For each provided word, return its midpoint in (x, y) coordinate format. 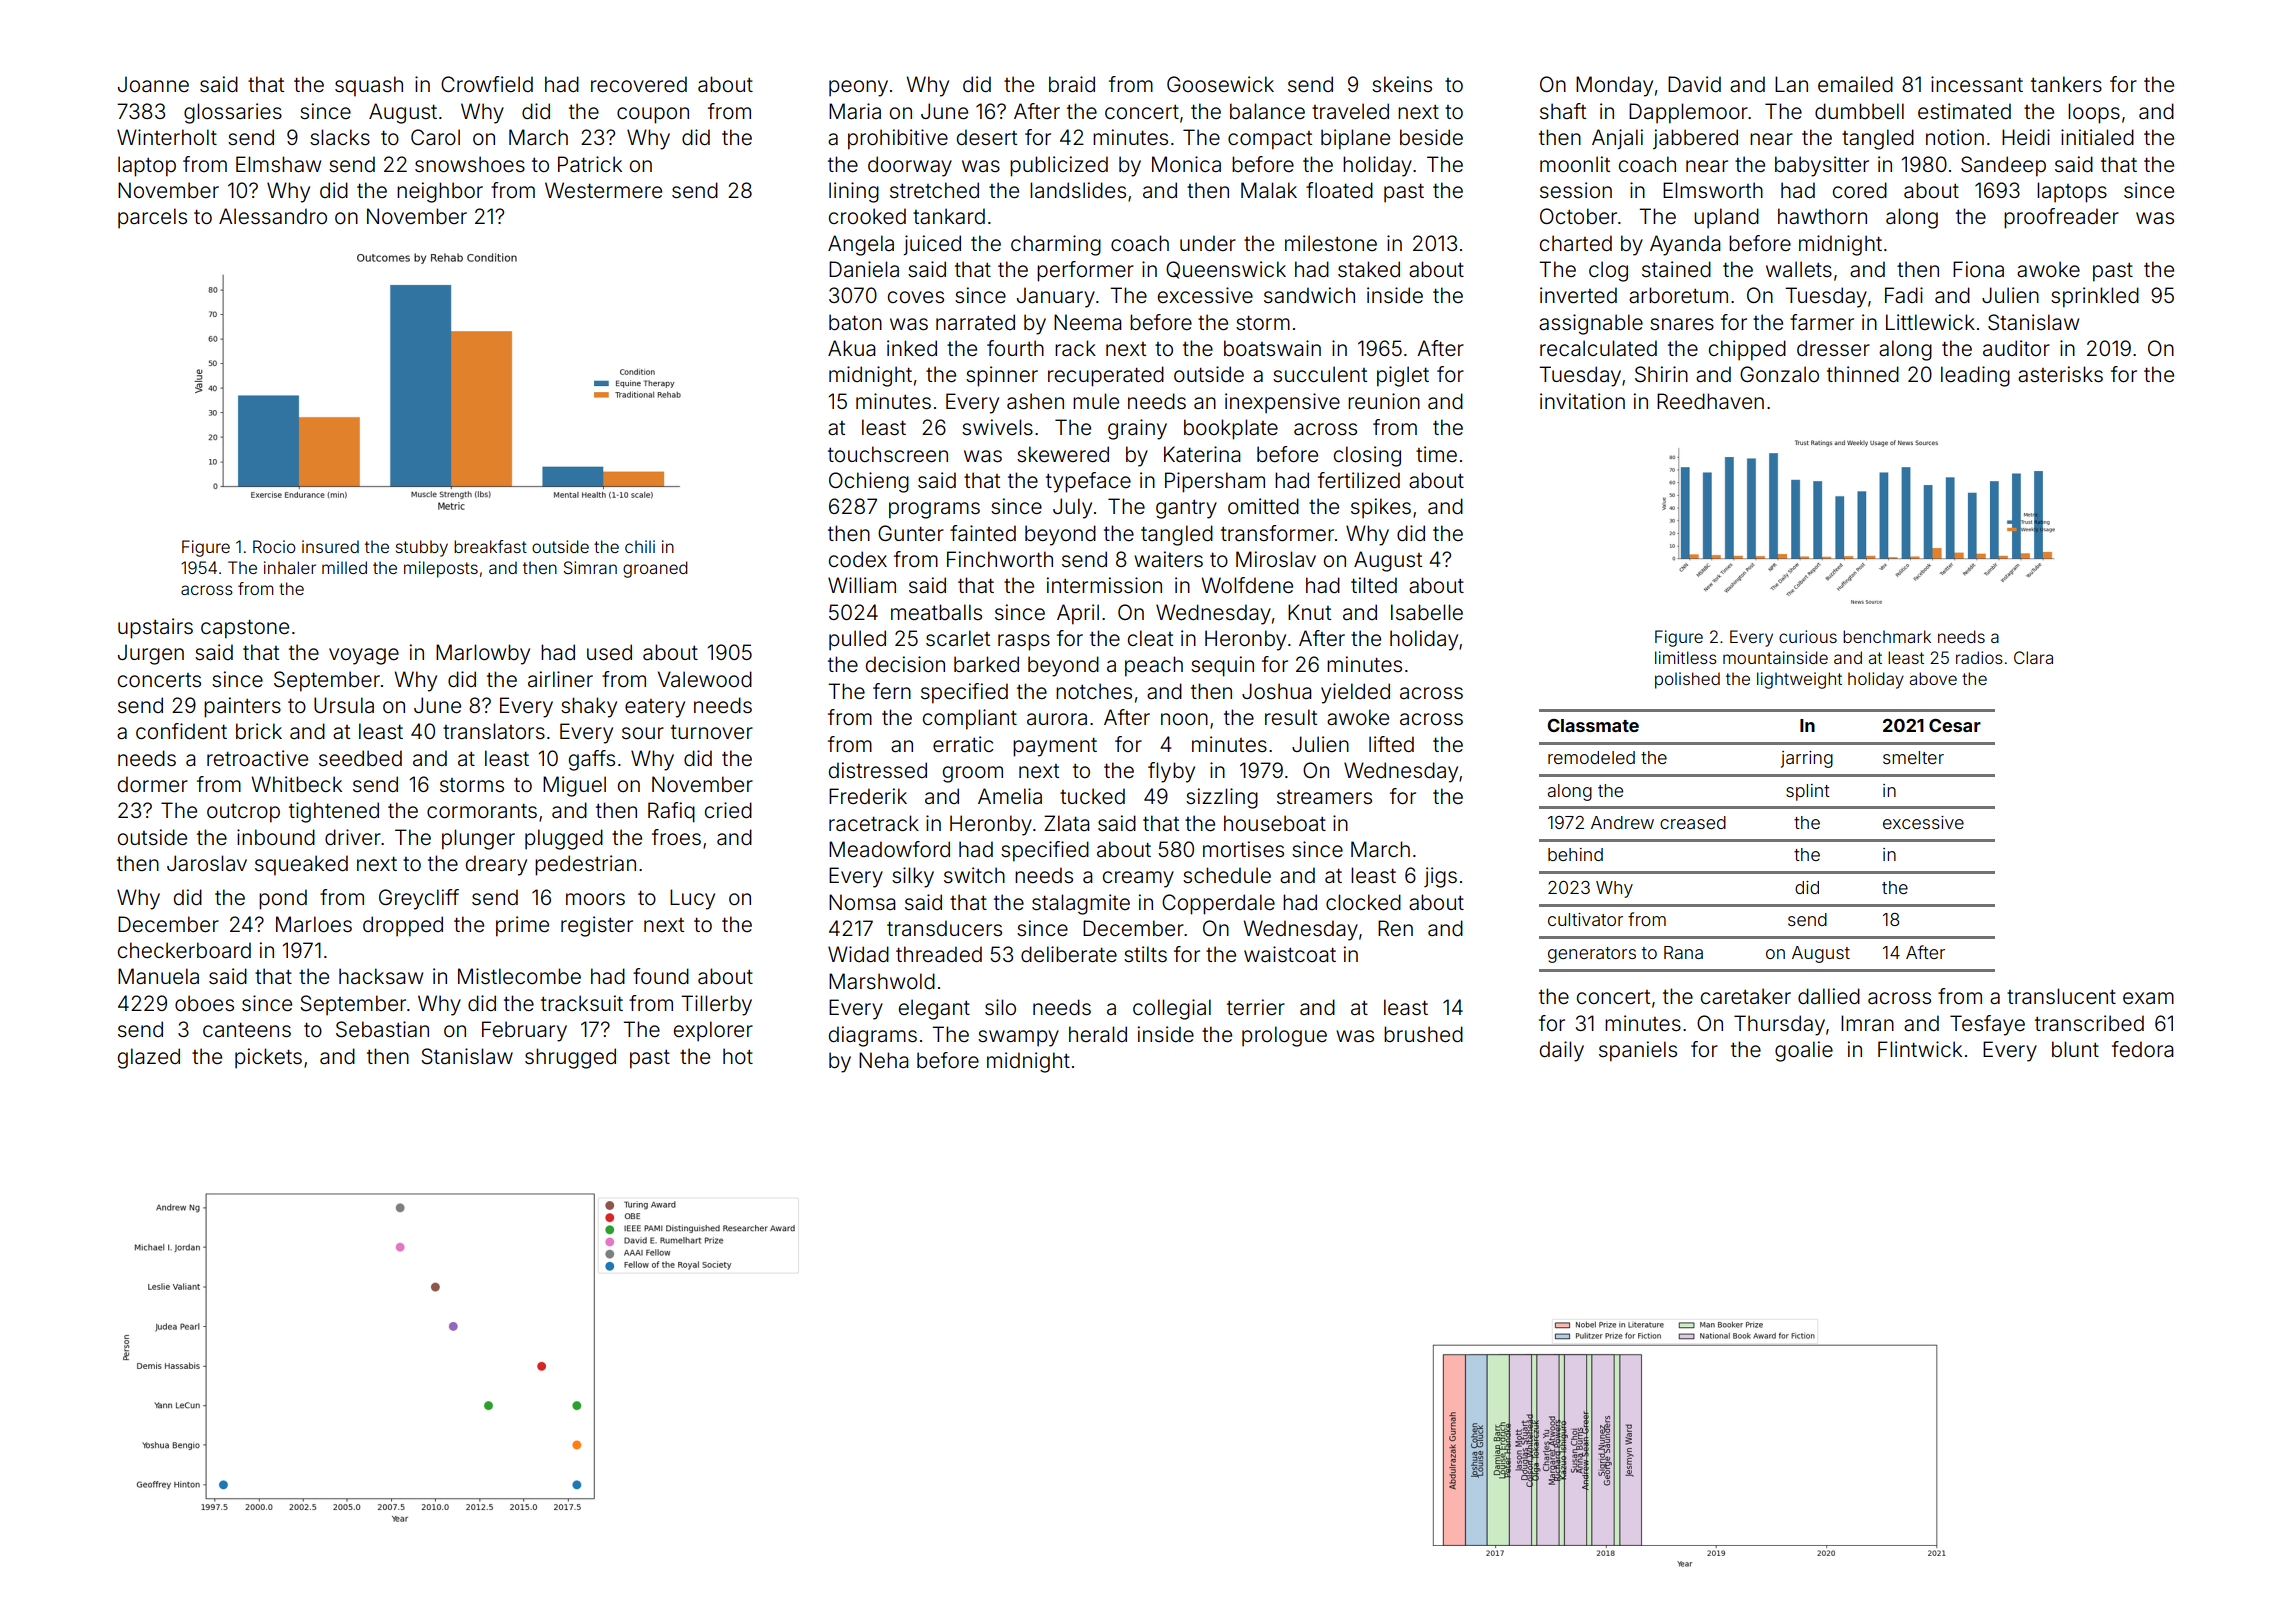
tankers (2066, 84)
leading (1975, 376)
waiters (1168, 559)
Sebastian (382, 1029)
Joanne (153, 84)
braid (1072, 84)
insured (330, 546)
